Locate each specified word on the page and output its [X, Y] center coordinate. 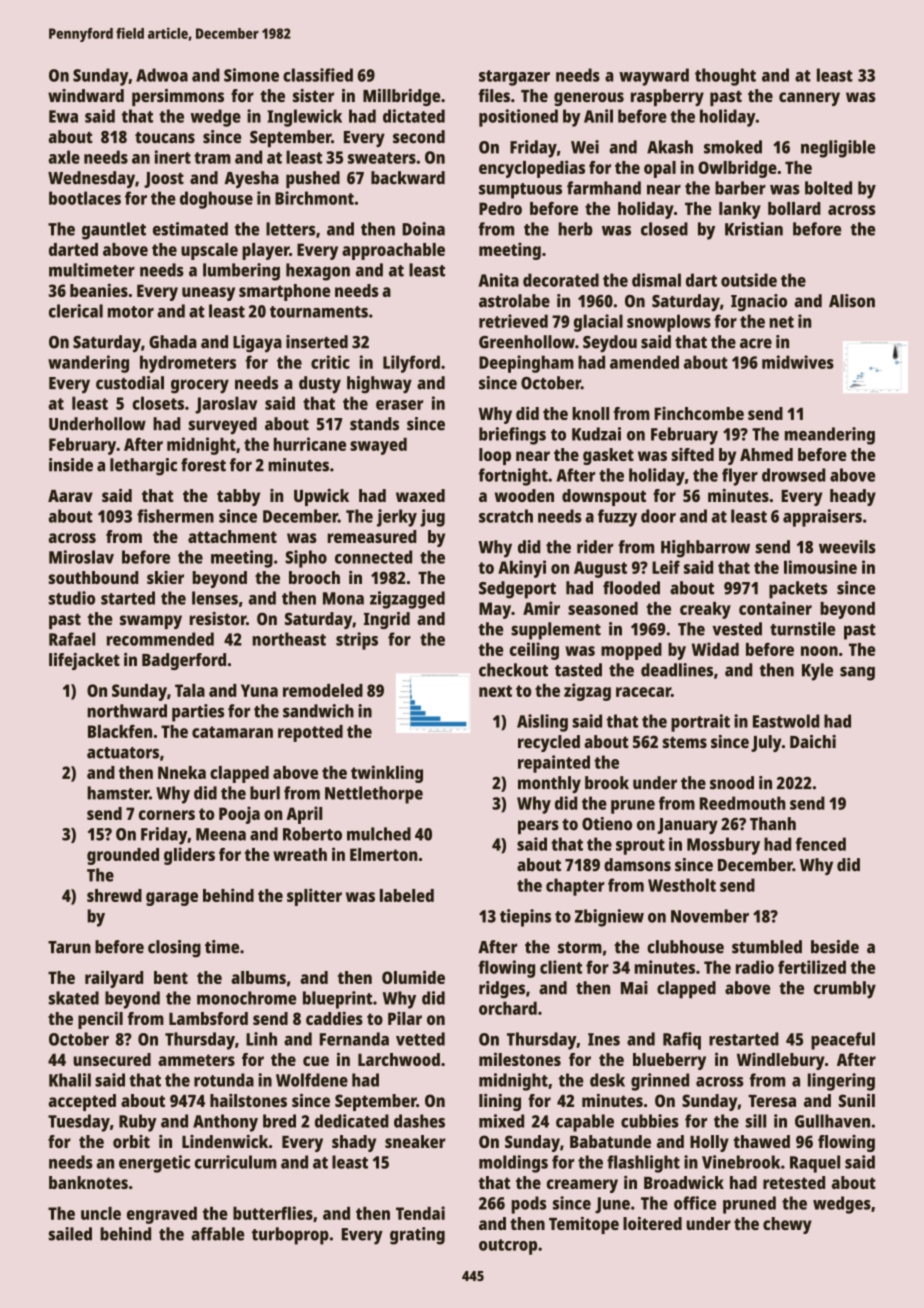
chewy [787, 1225]
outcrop [508, 1247]
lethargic [143, 467]
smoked [733, 147]
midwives [798, 362]
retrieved [513, 321]
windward [86, 95]
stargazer [514, 78]
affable [217, 1234]
